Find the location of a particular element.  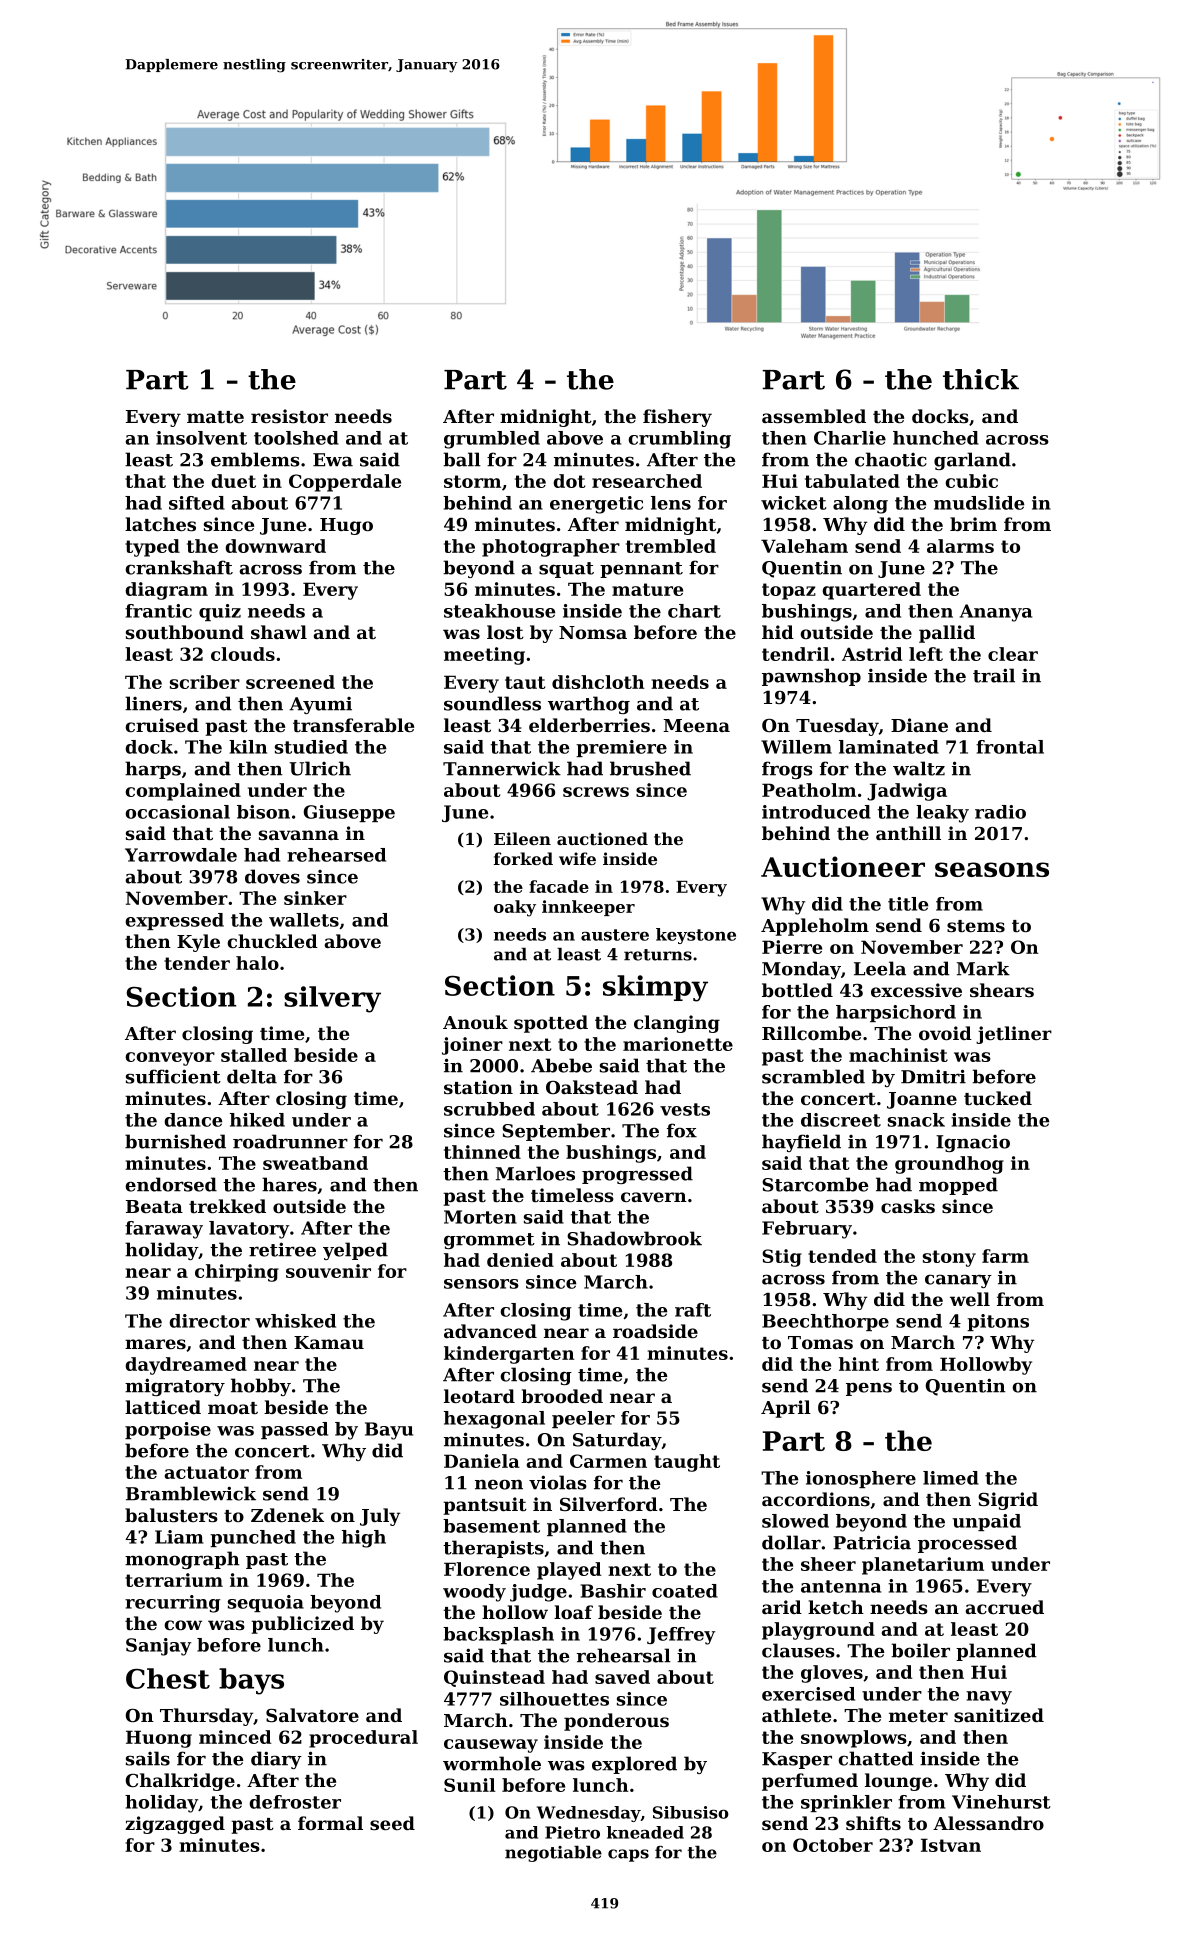

Kasper is located at coordinates (797, 1760).
